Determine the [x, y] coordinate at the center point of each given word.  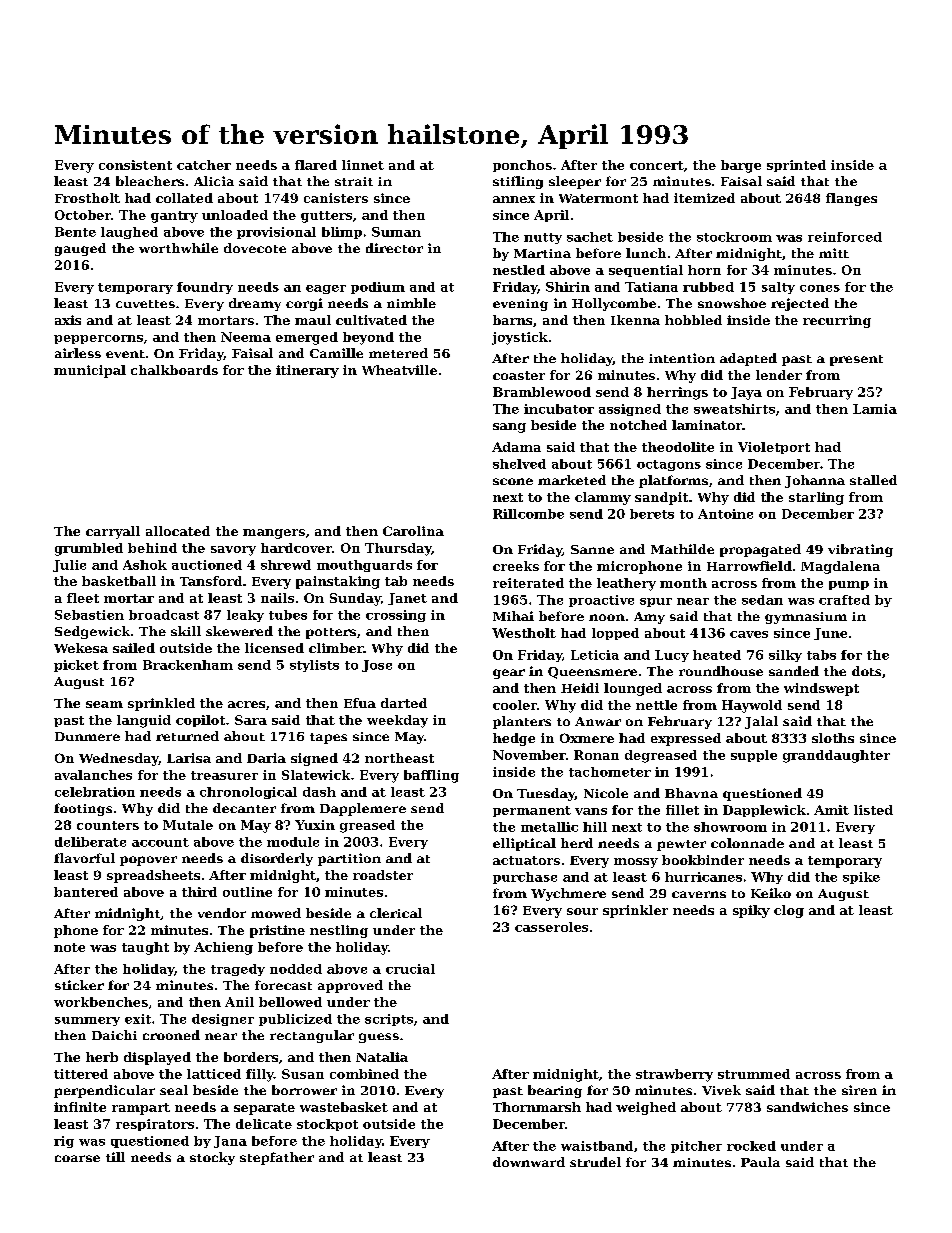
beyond [368, 338]
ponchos [522, 166]
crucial [410, 969]
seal [174, 1090]
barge [741, 166]
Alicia [214, 181]
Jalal [761, 722]
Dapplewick [764, 811]
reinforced [845, 237]
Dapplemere [363, 809]
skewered [239, 631]
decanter [244, 808]
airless [78, 353]
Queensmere [592, 673]
